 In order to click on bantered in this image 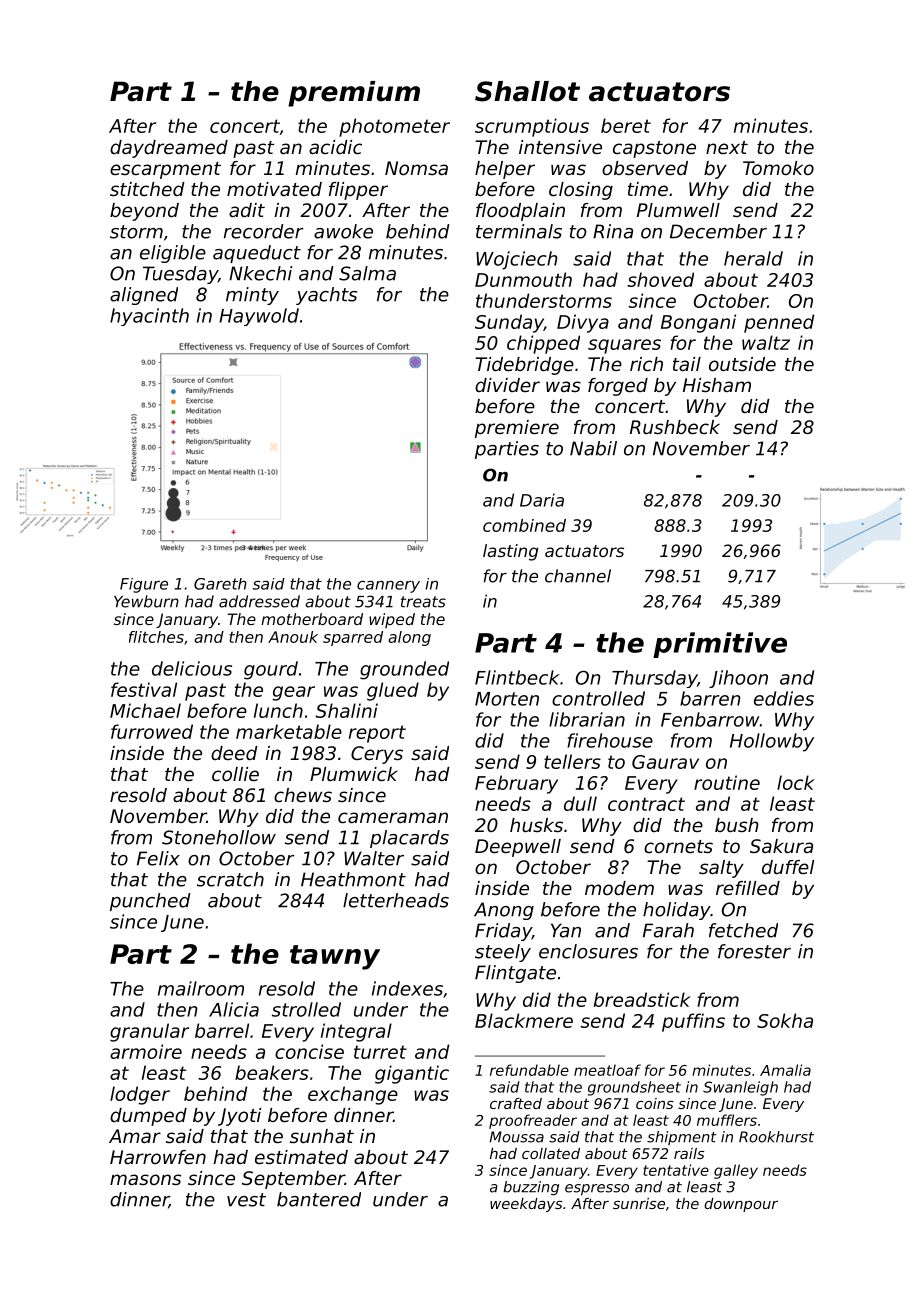, I will do `click(319, 1199)`.
